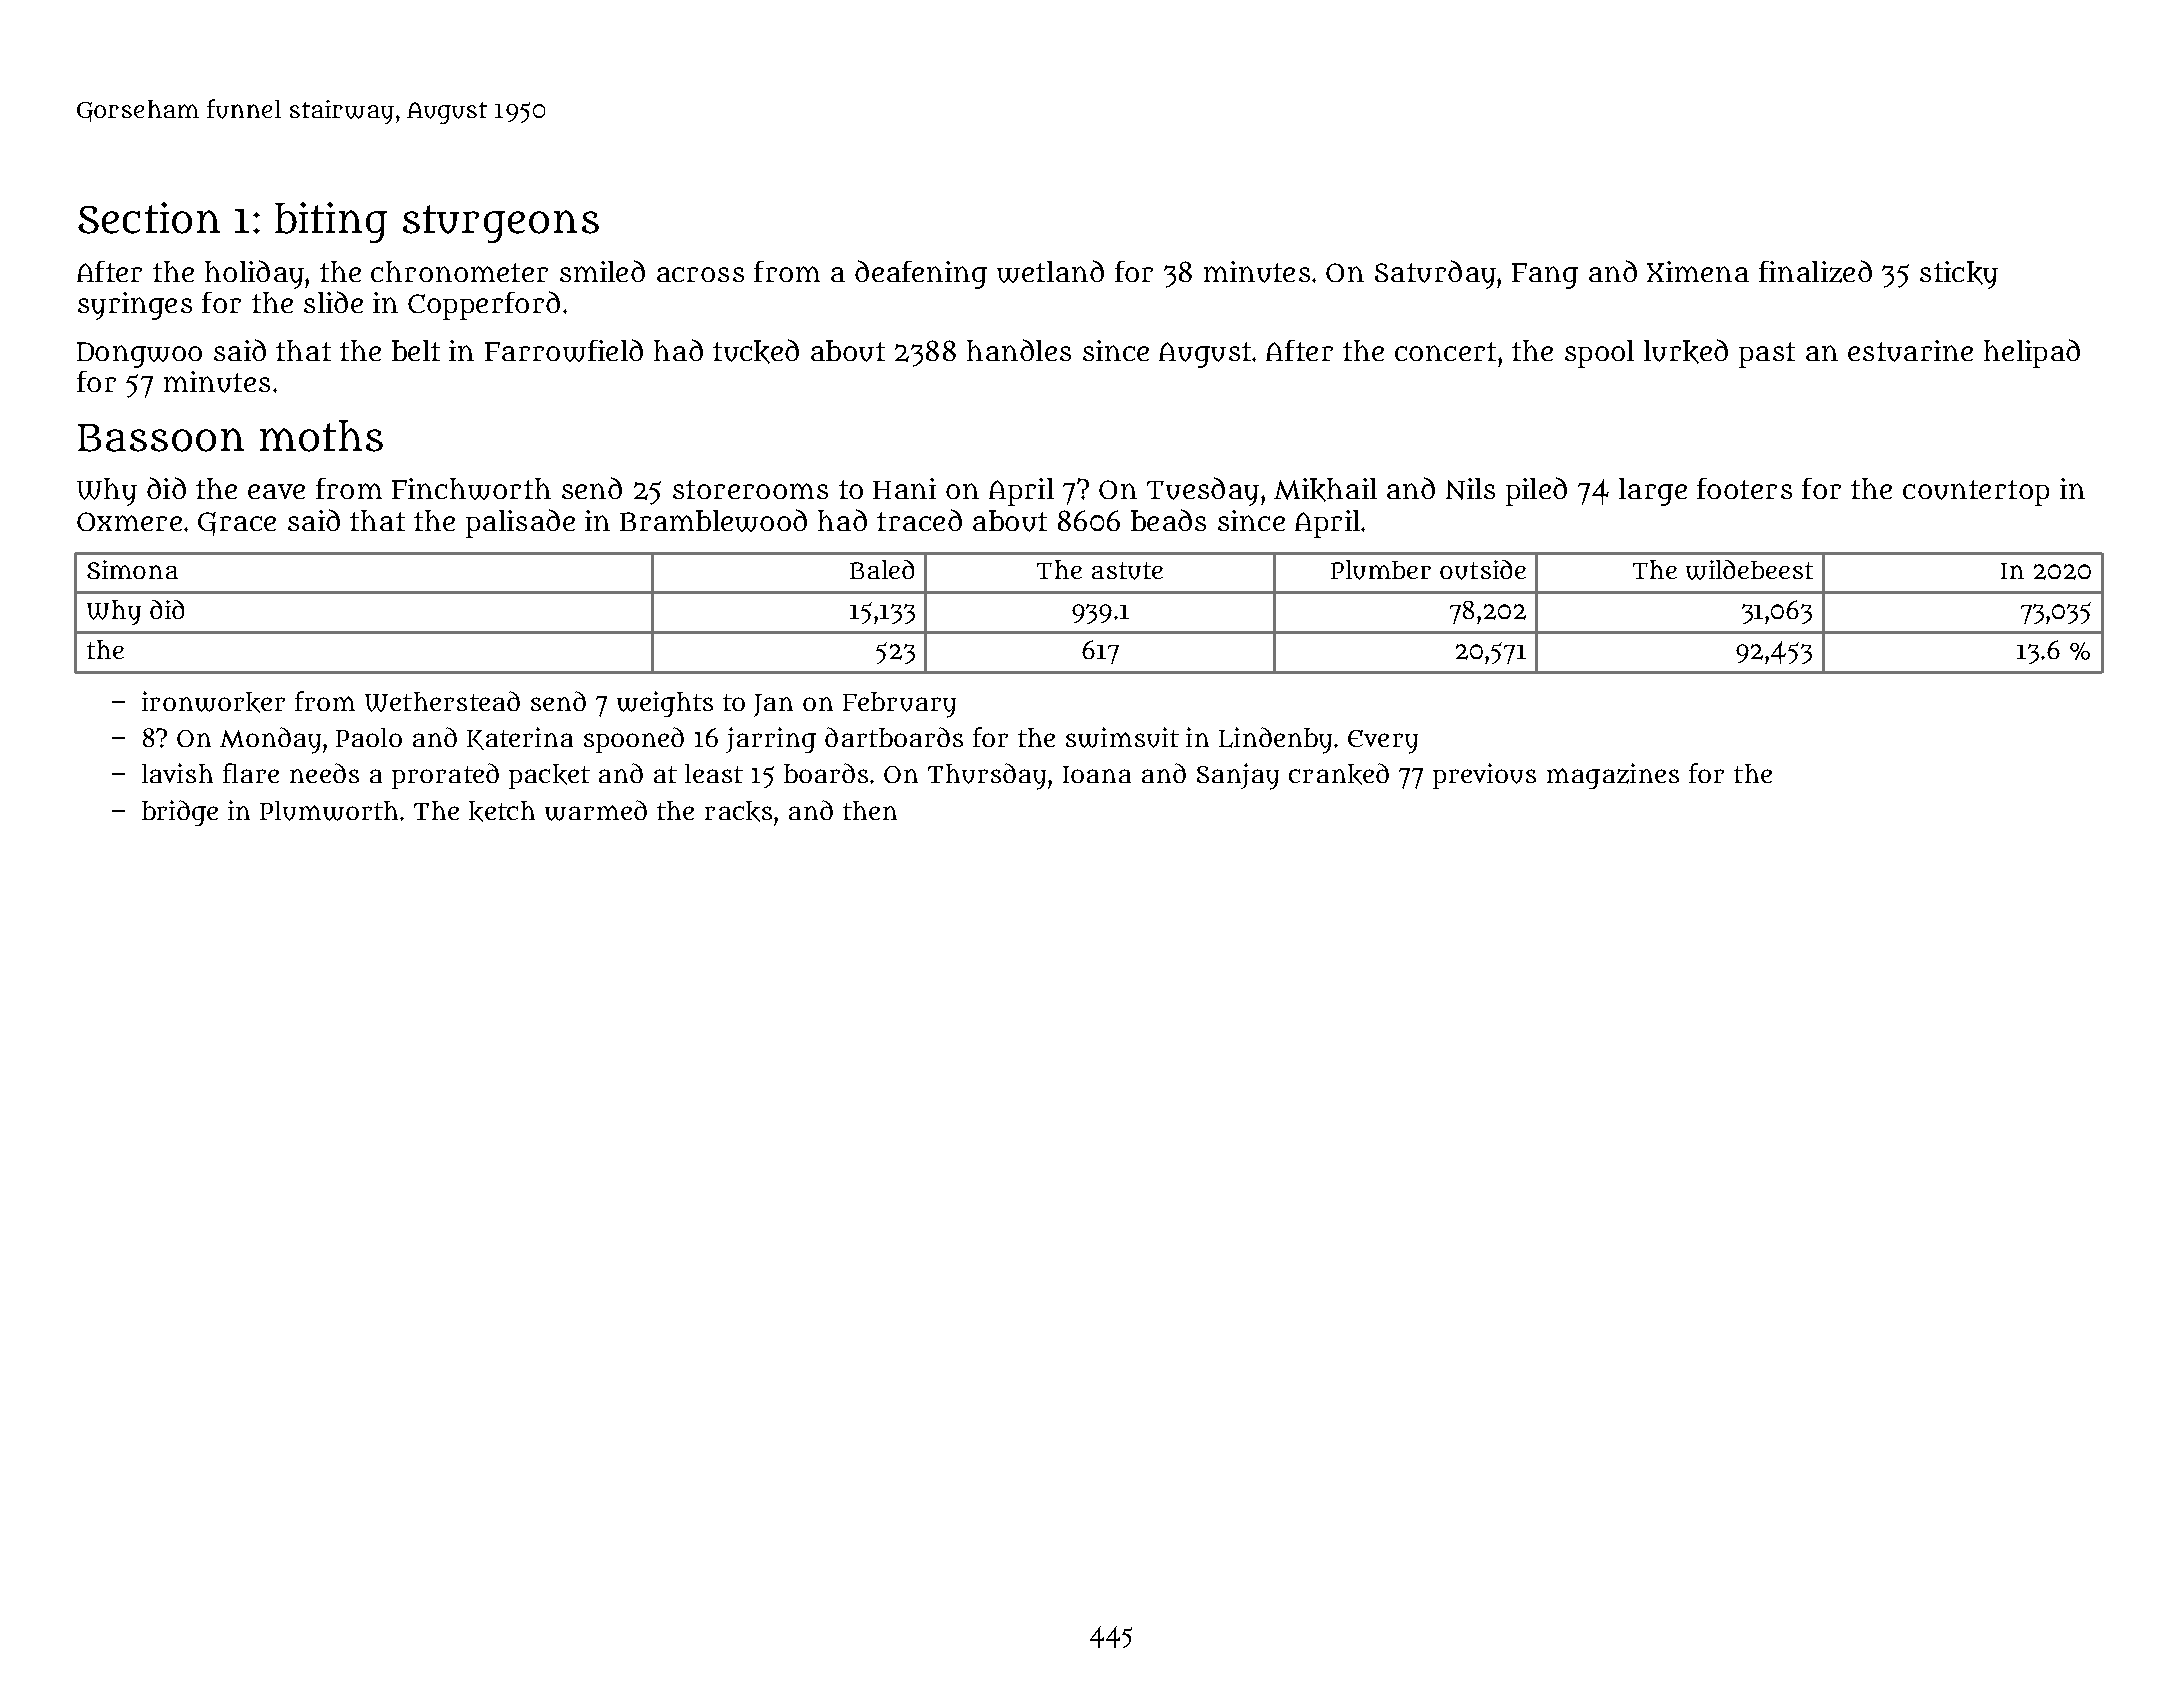 The height and width of the screenshot is (1683, 2178). What do you see at coordinates (321, 436) in the screenshot?
I see `moths` at bounding box center [321, 436].
